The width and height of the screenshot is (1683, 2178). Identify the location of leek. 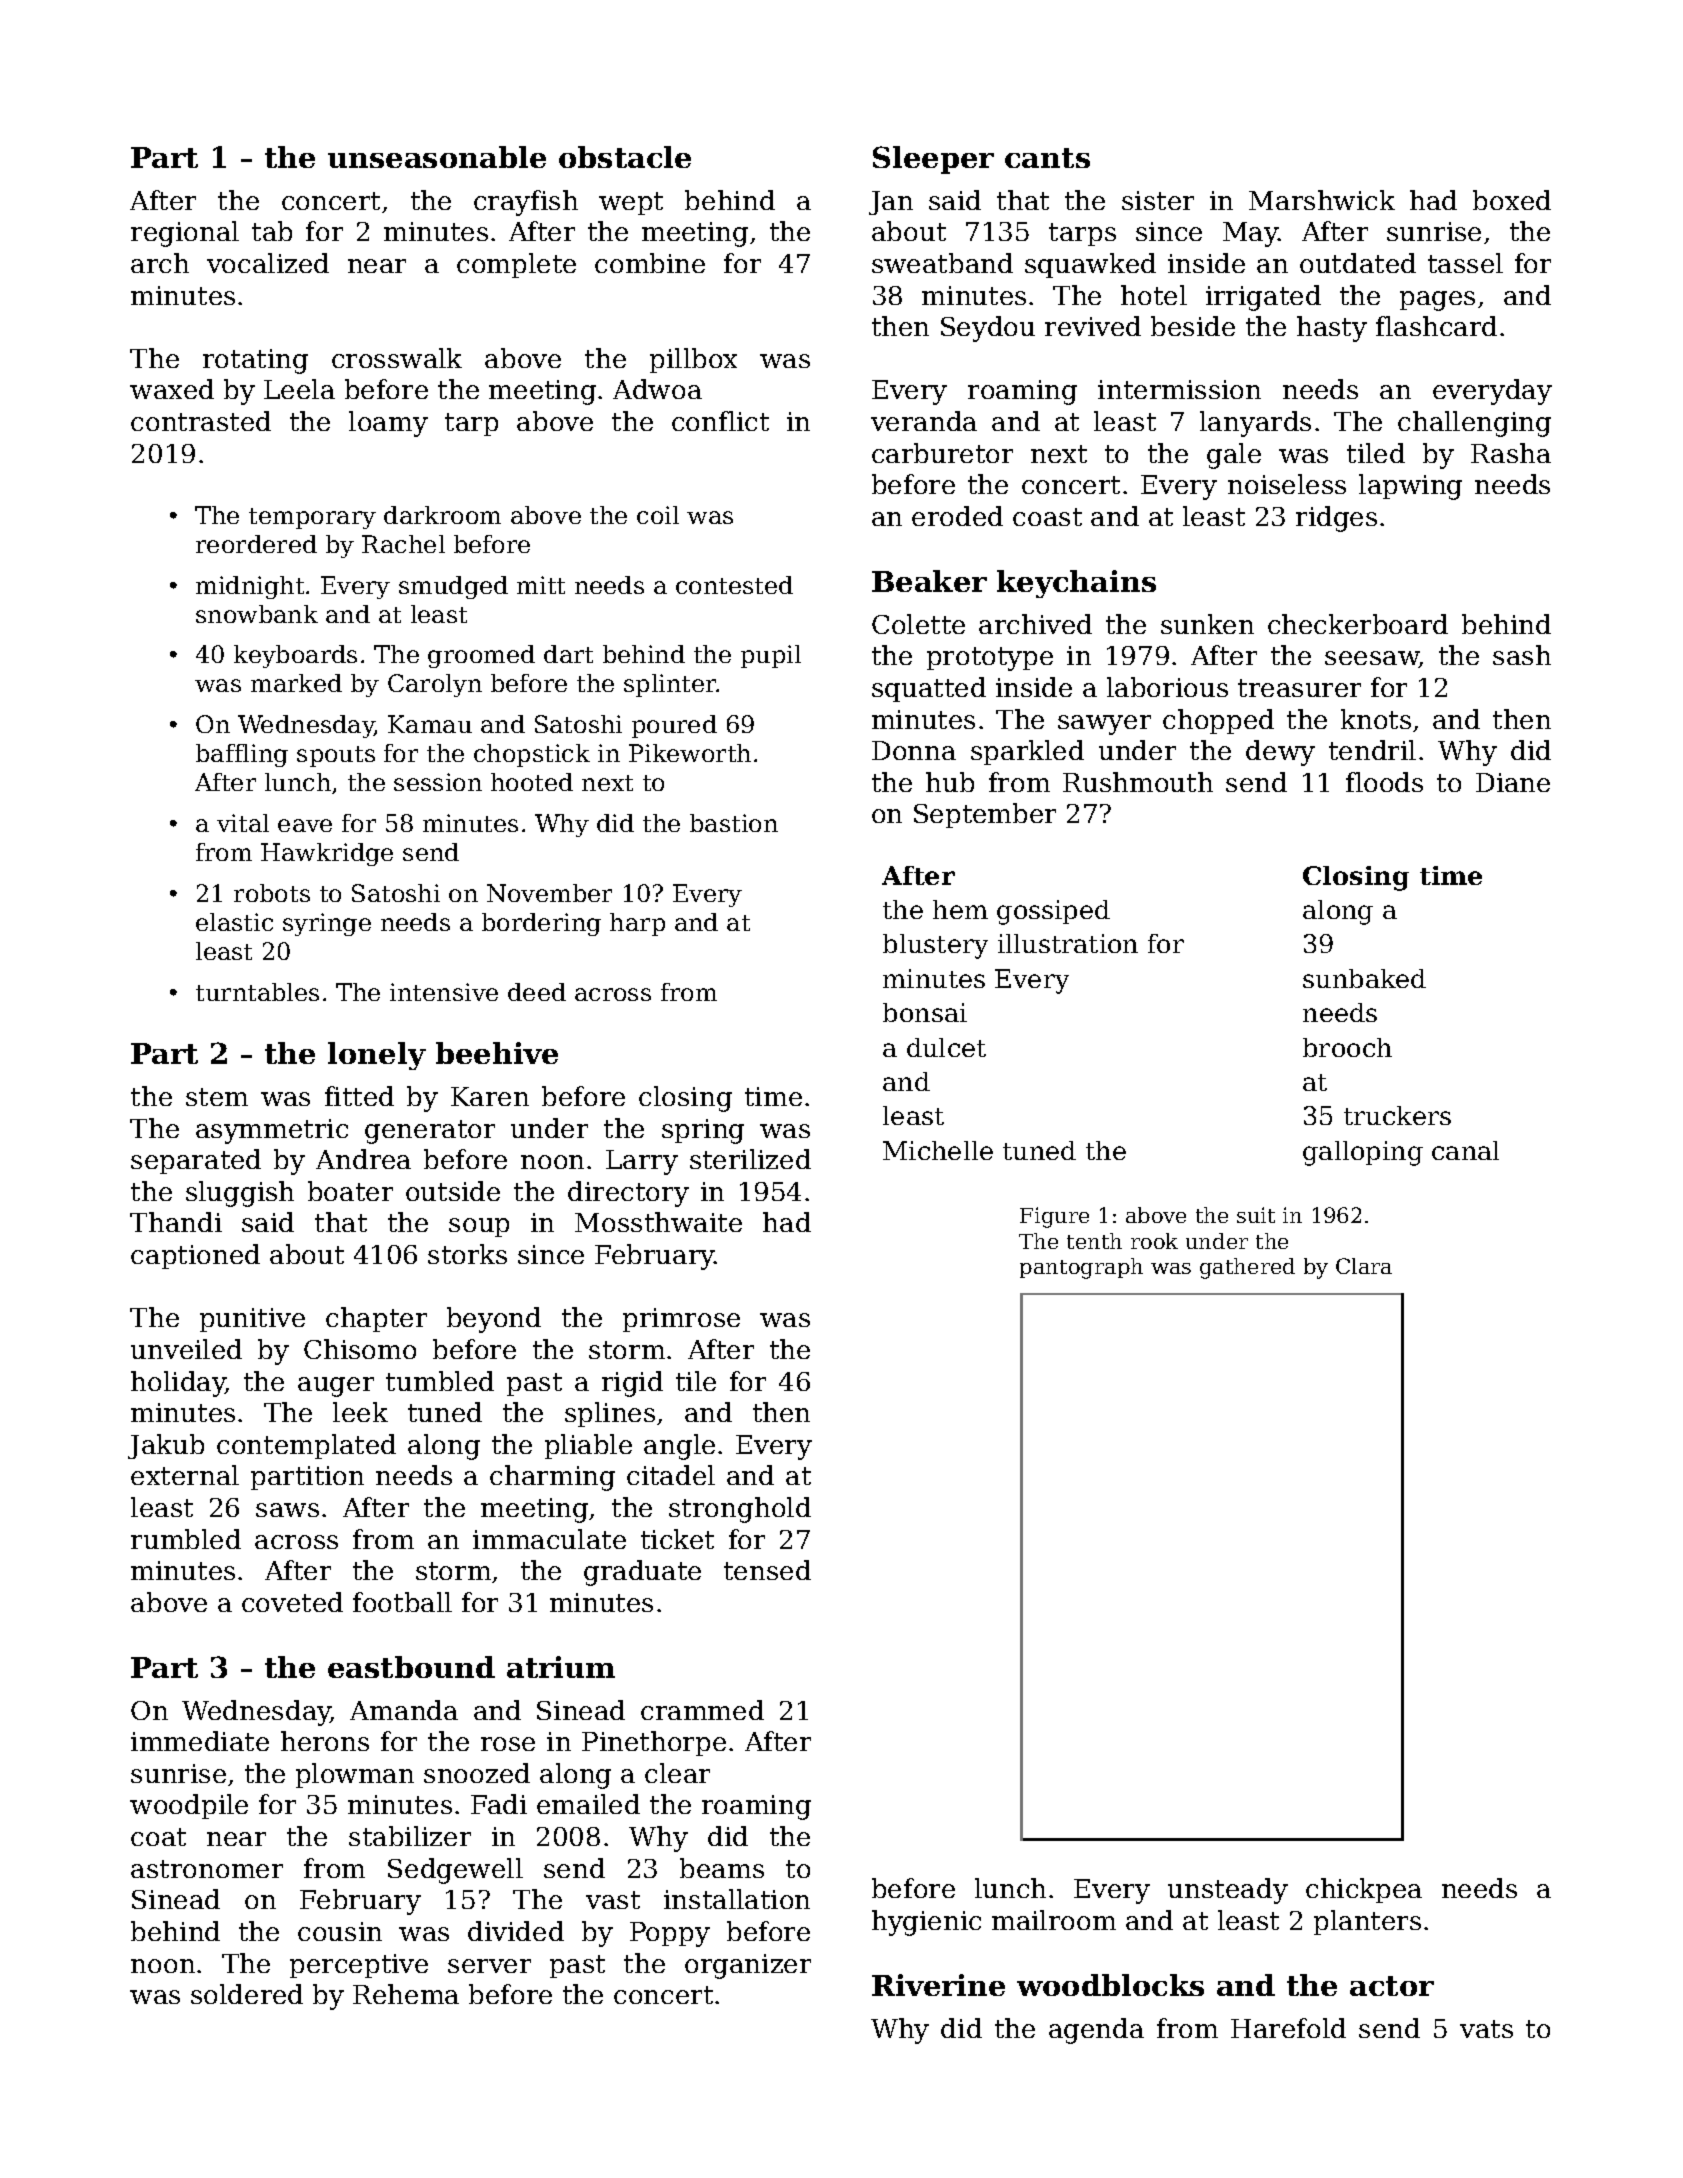
(360, 1412).
